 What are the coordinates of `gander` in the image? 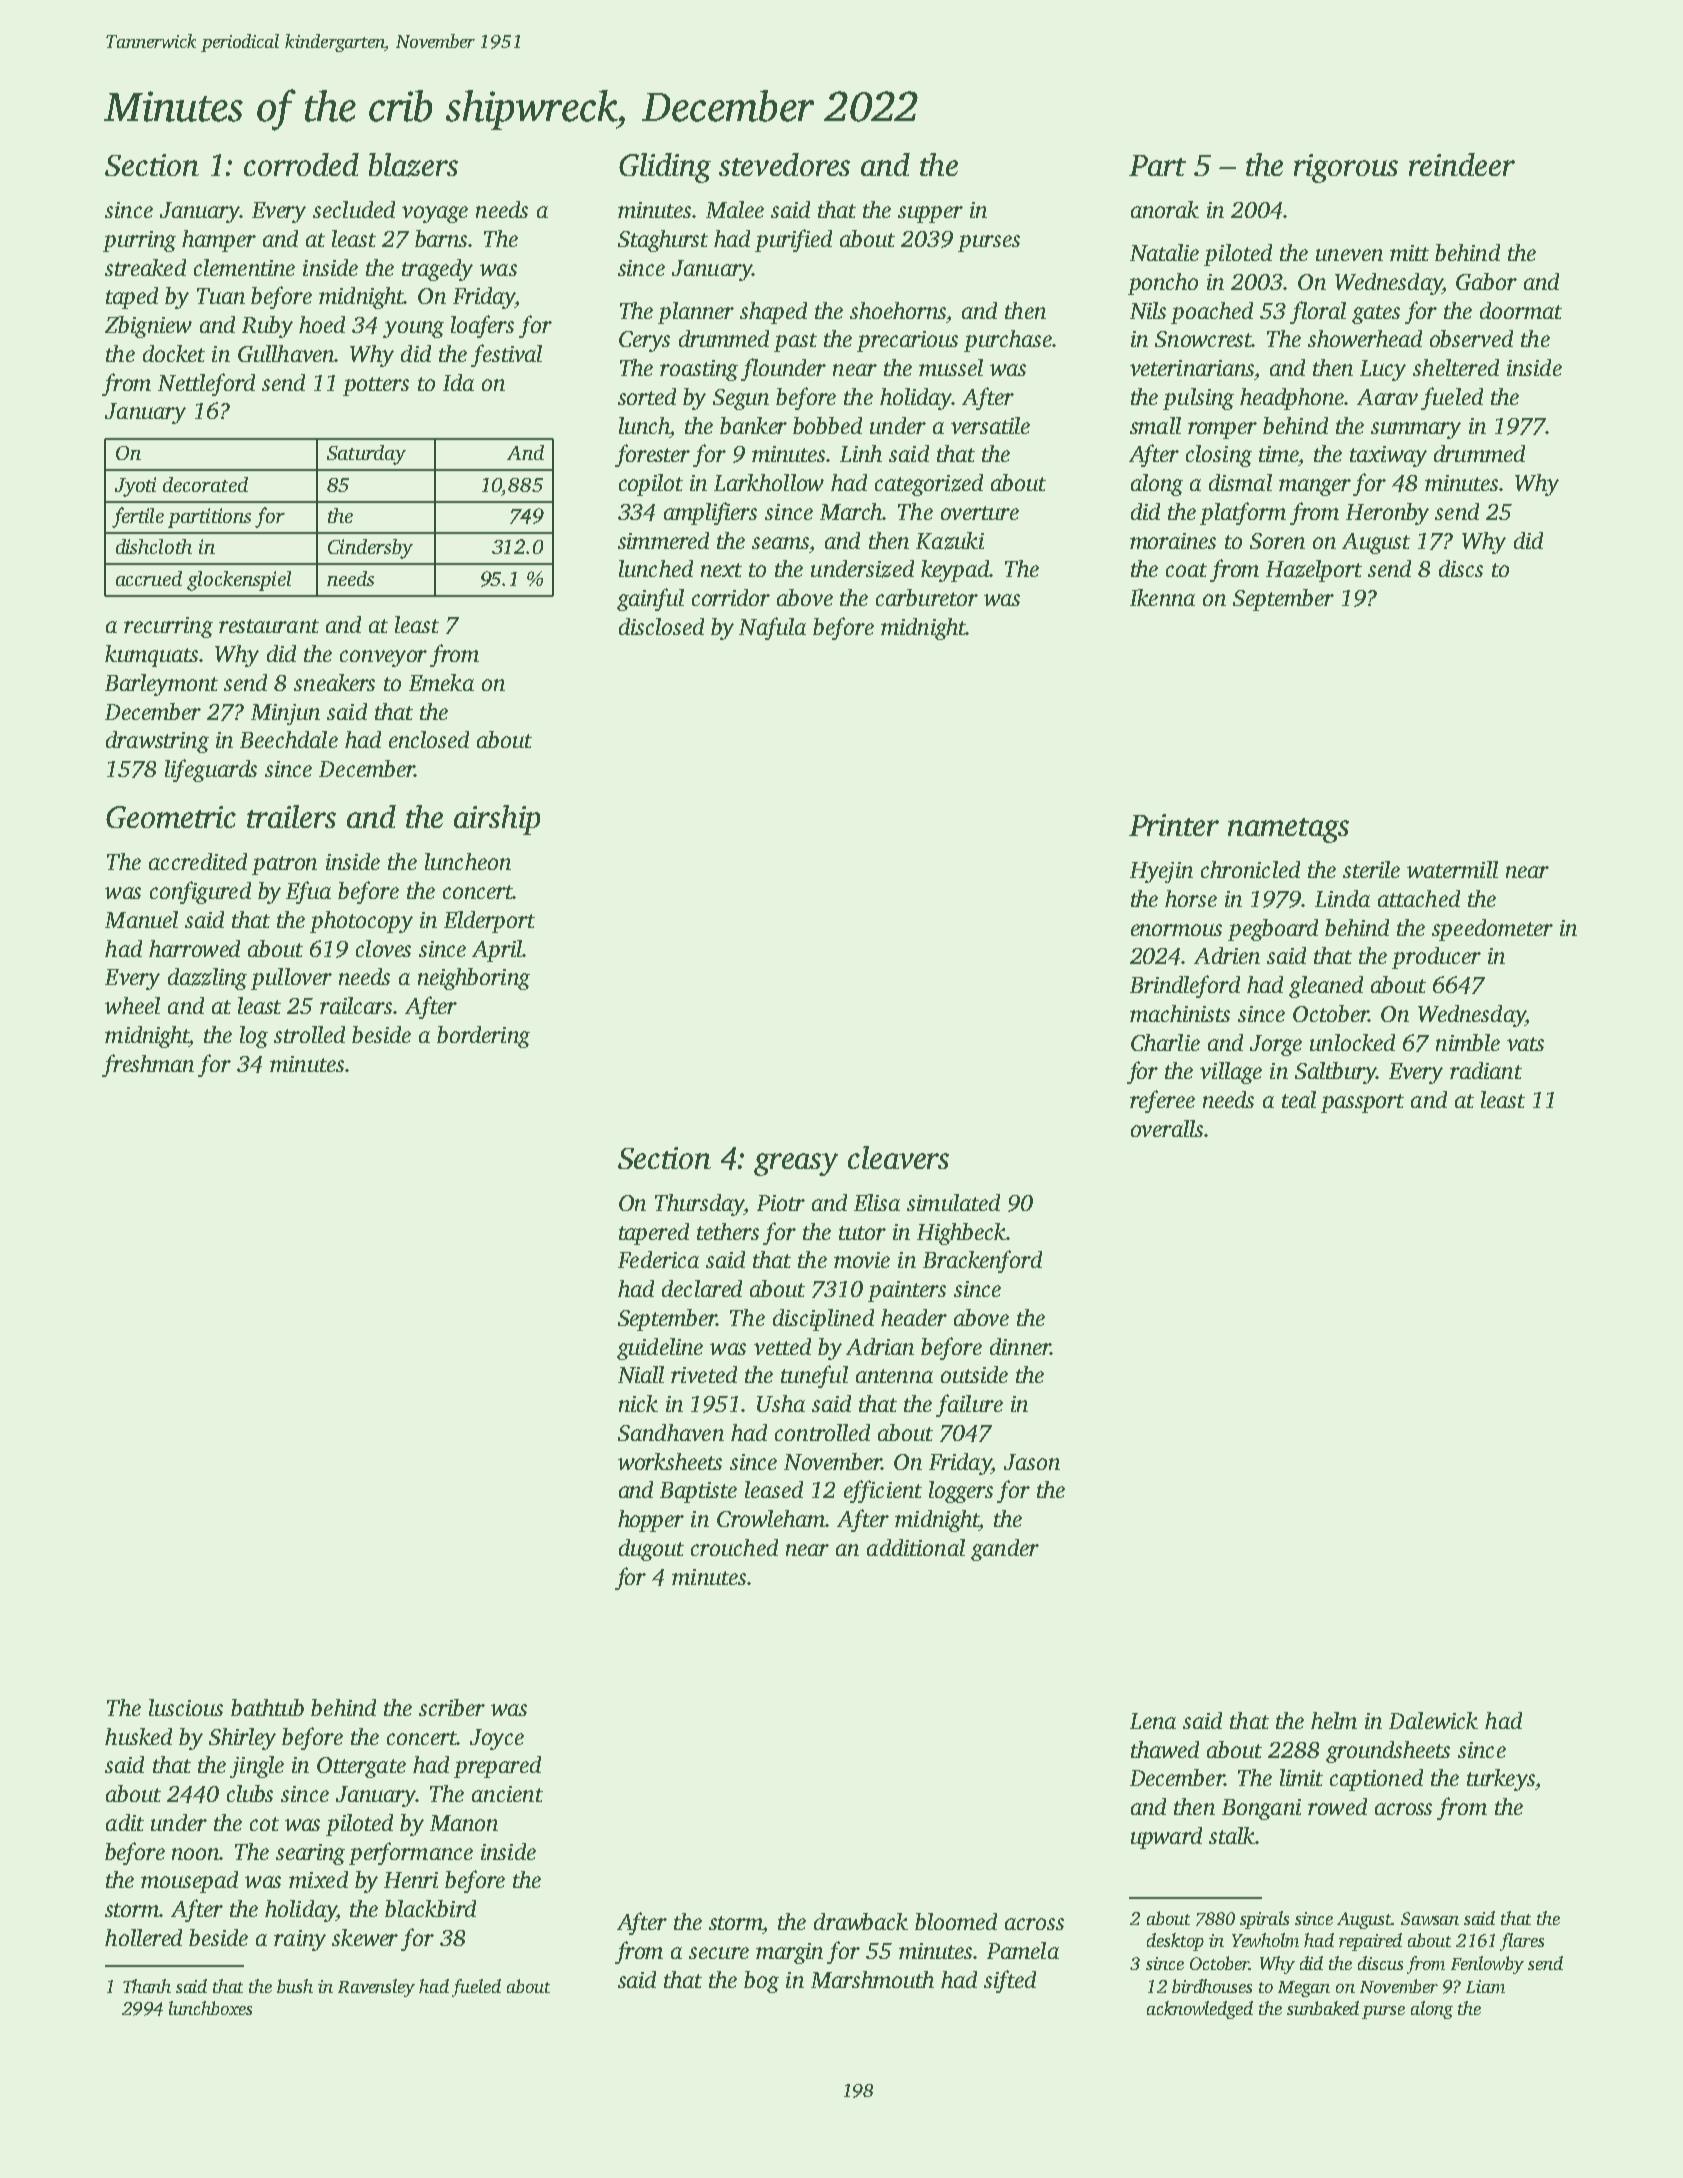 It's located at (1005, 1550).
